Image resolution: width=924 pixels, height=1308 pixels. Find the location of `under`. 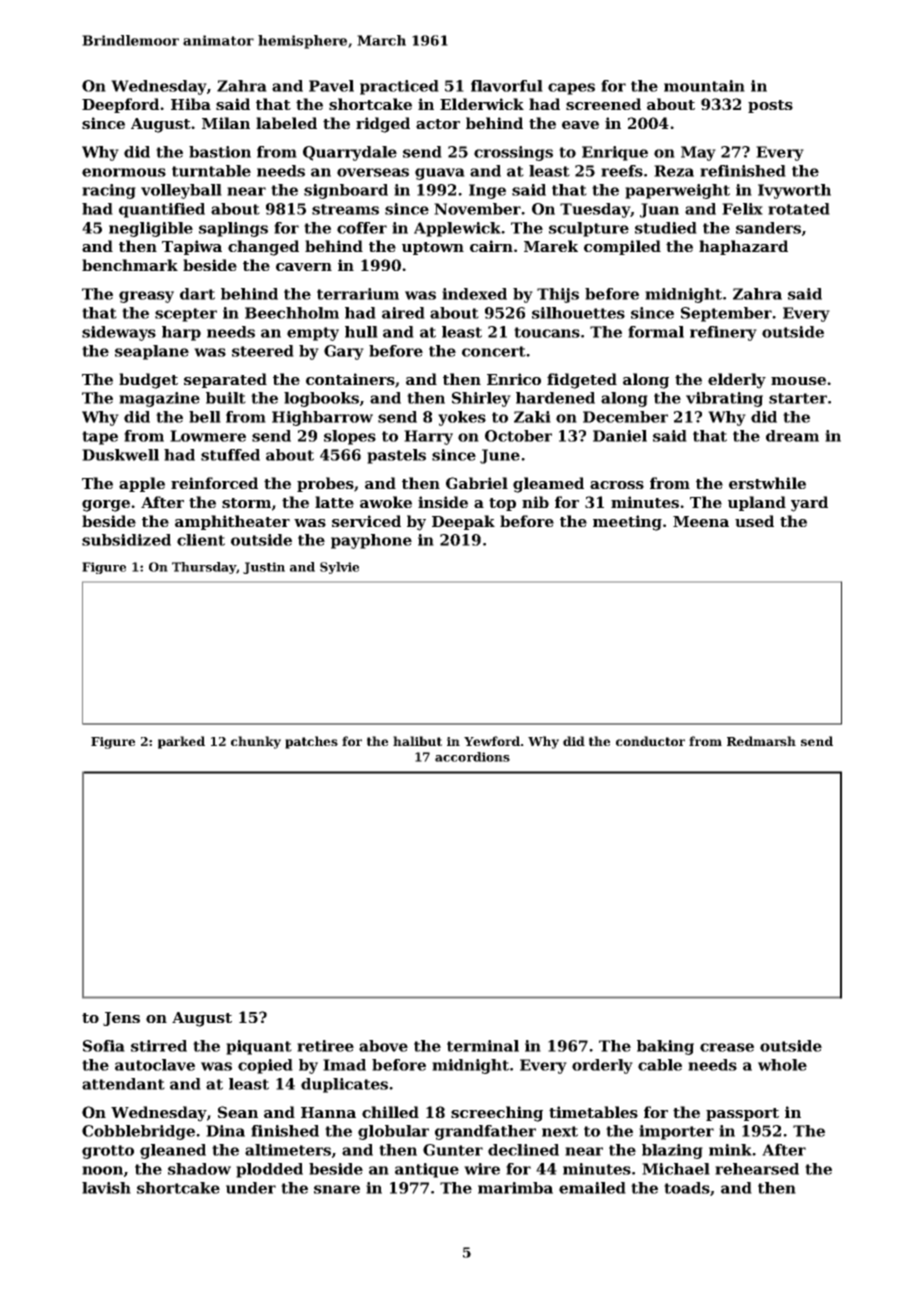

under is located at coordinates (251, 1188).
